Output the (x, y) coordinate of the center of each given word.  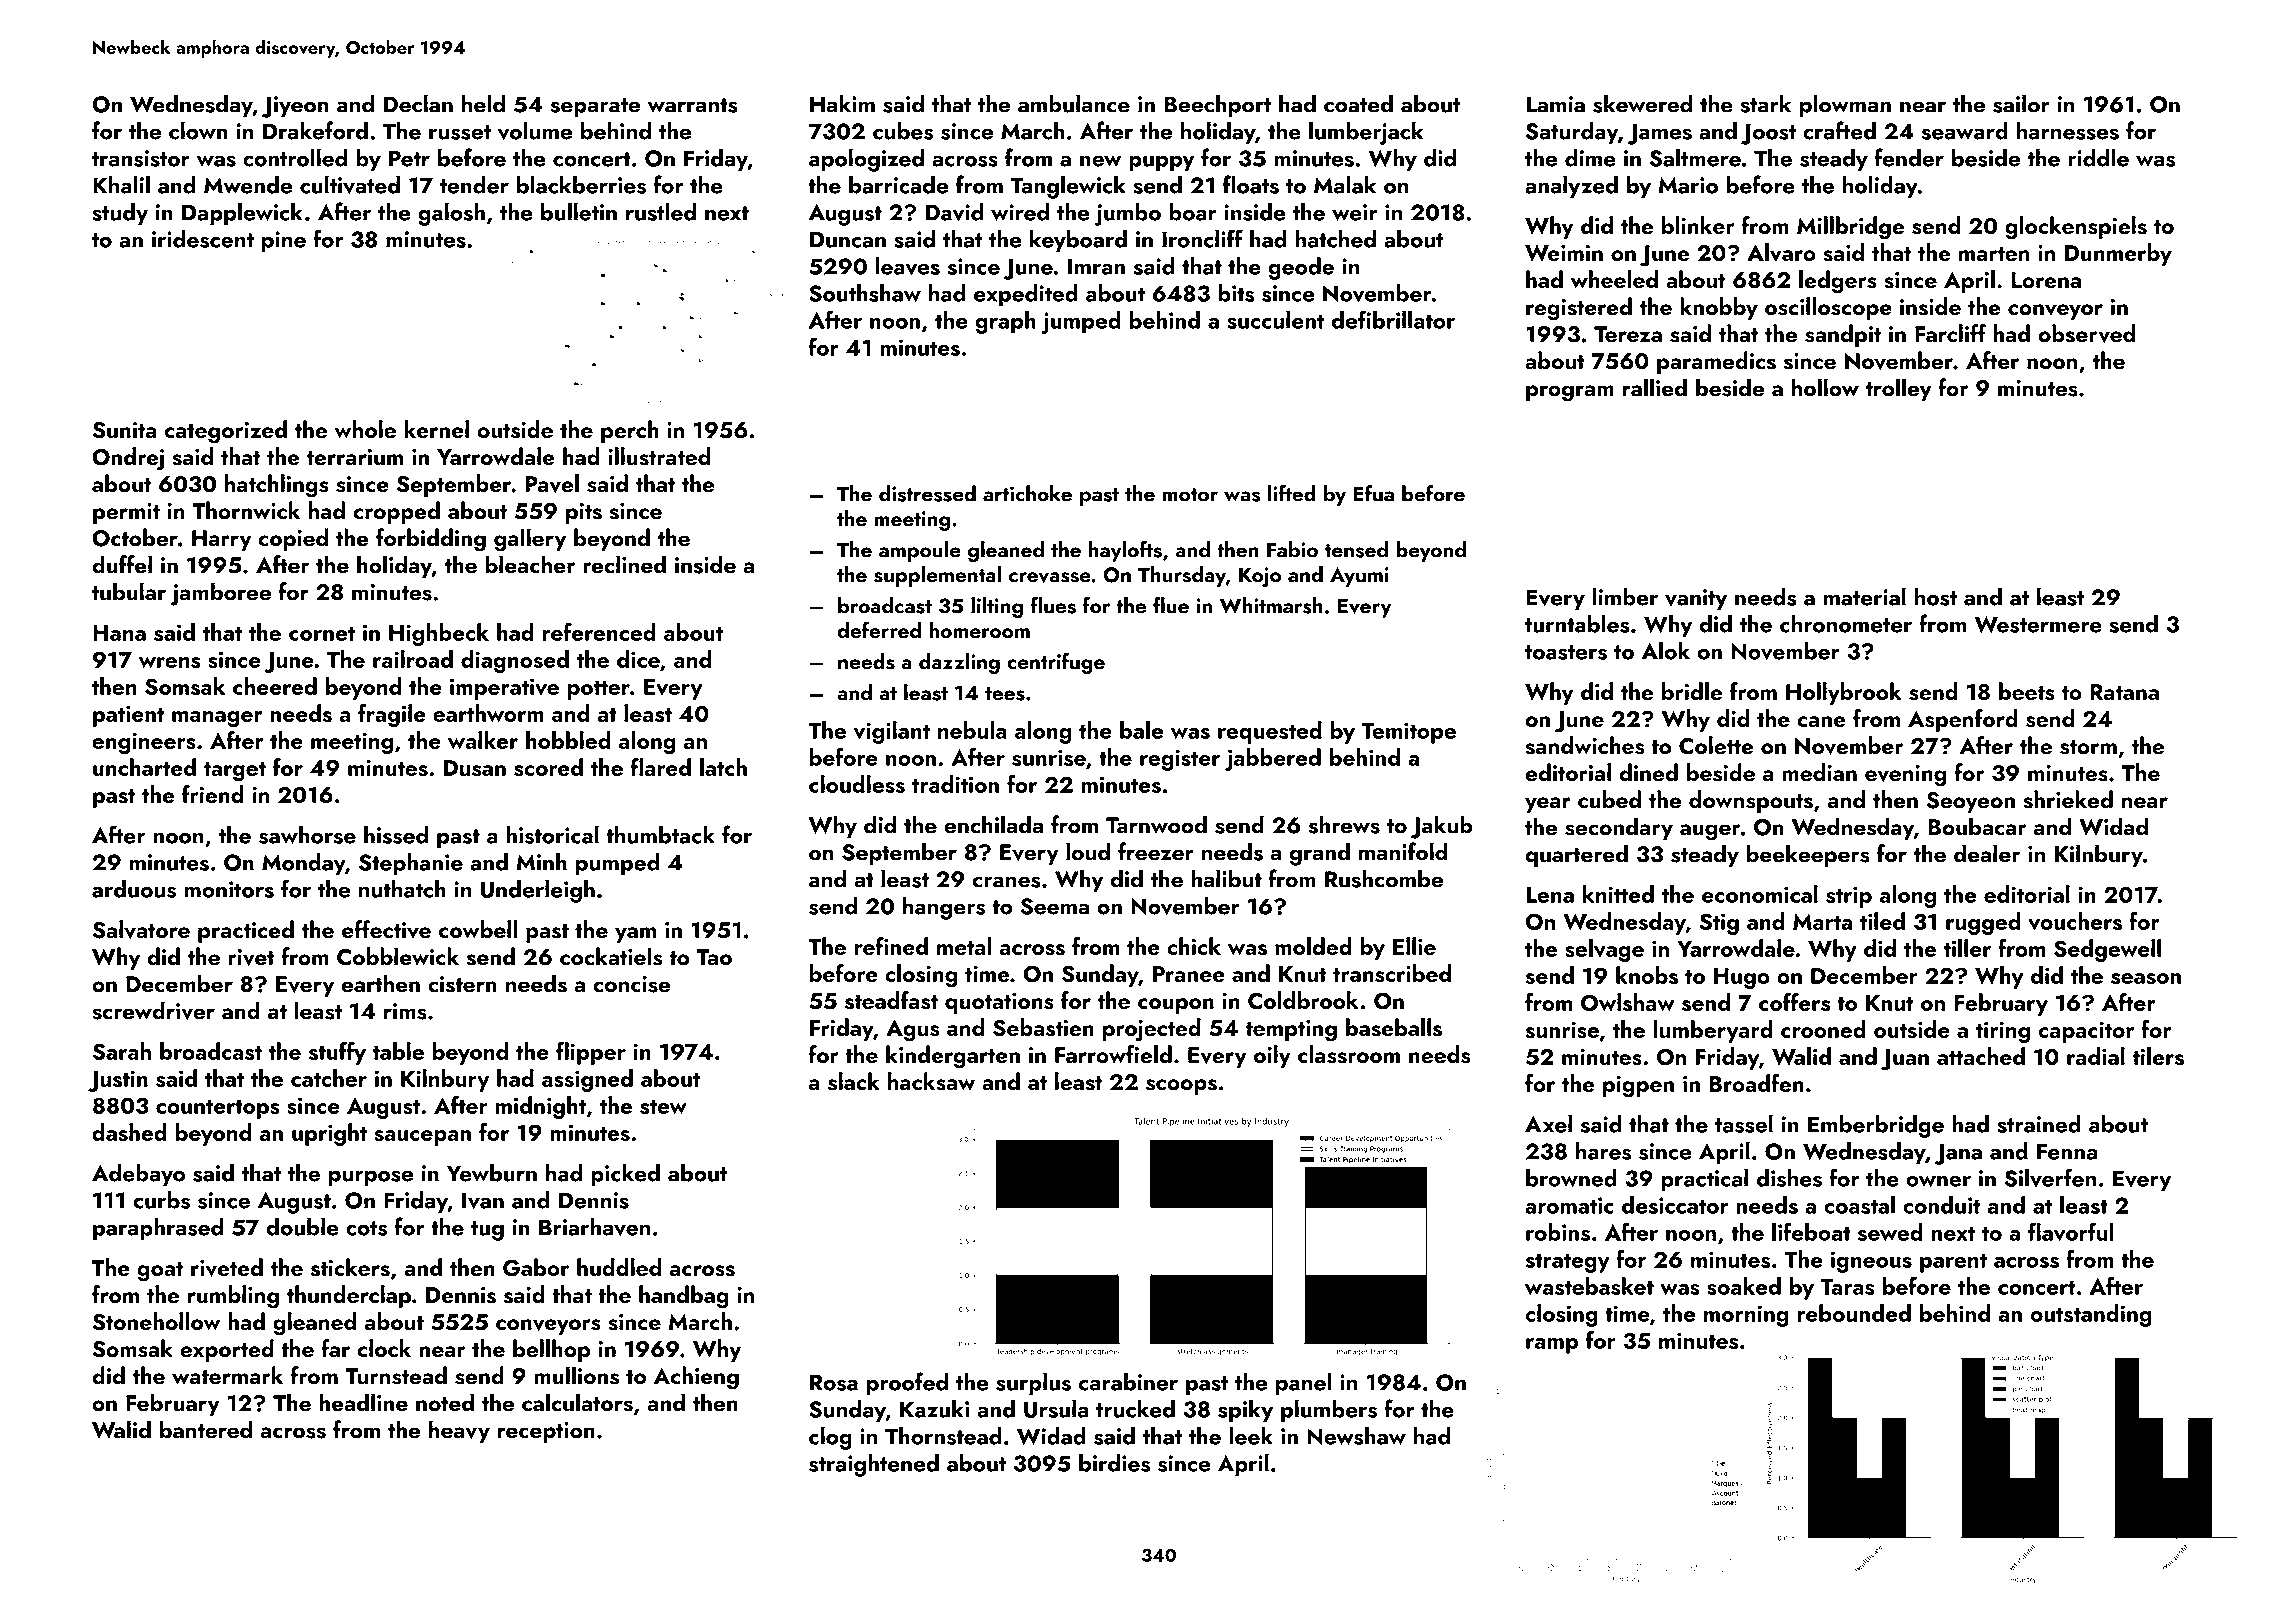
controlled (295, 157)
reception (546, 1432)
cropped (396, 512)
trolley (1898, 389)
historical (552, 834)
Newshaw (1356, 1436)
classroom (1349, 1054)
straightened (874, 1465)
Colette (1716, 745)
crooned (1823, 1029)
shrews (1344, 824)
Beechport (1217, 105)
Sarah (122, 1051)
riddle (2098, 157)
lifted (1292, 493)
